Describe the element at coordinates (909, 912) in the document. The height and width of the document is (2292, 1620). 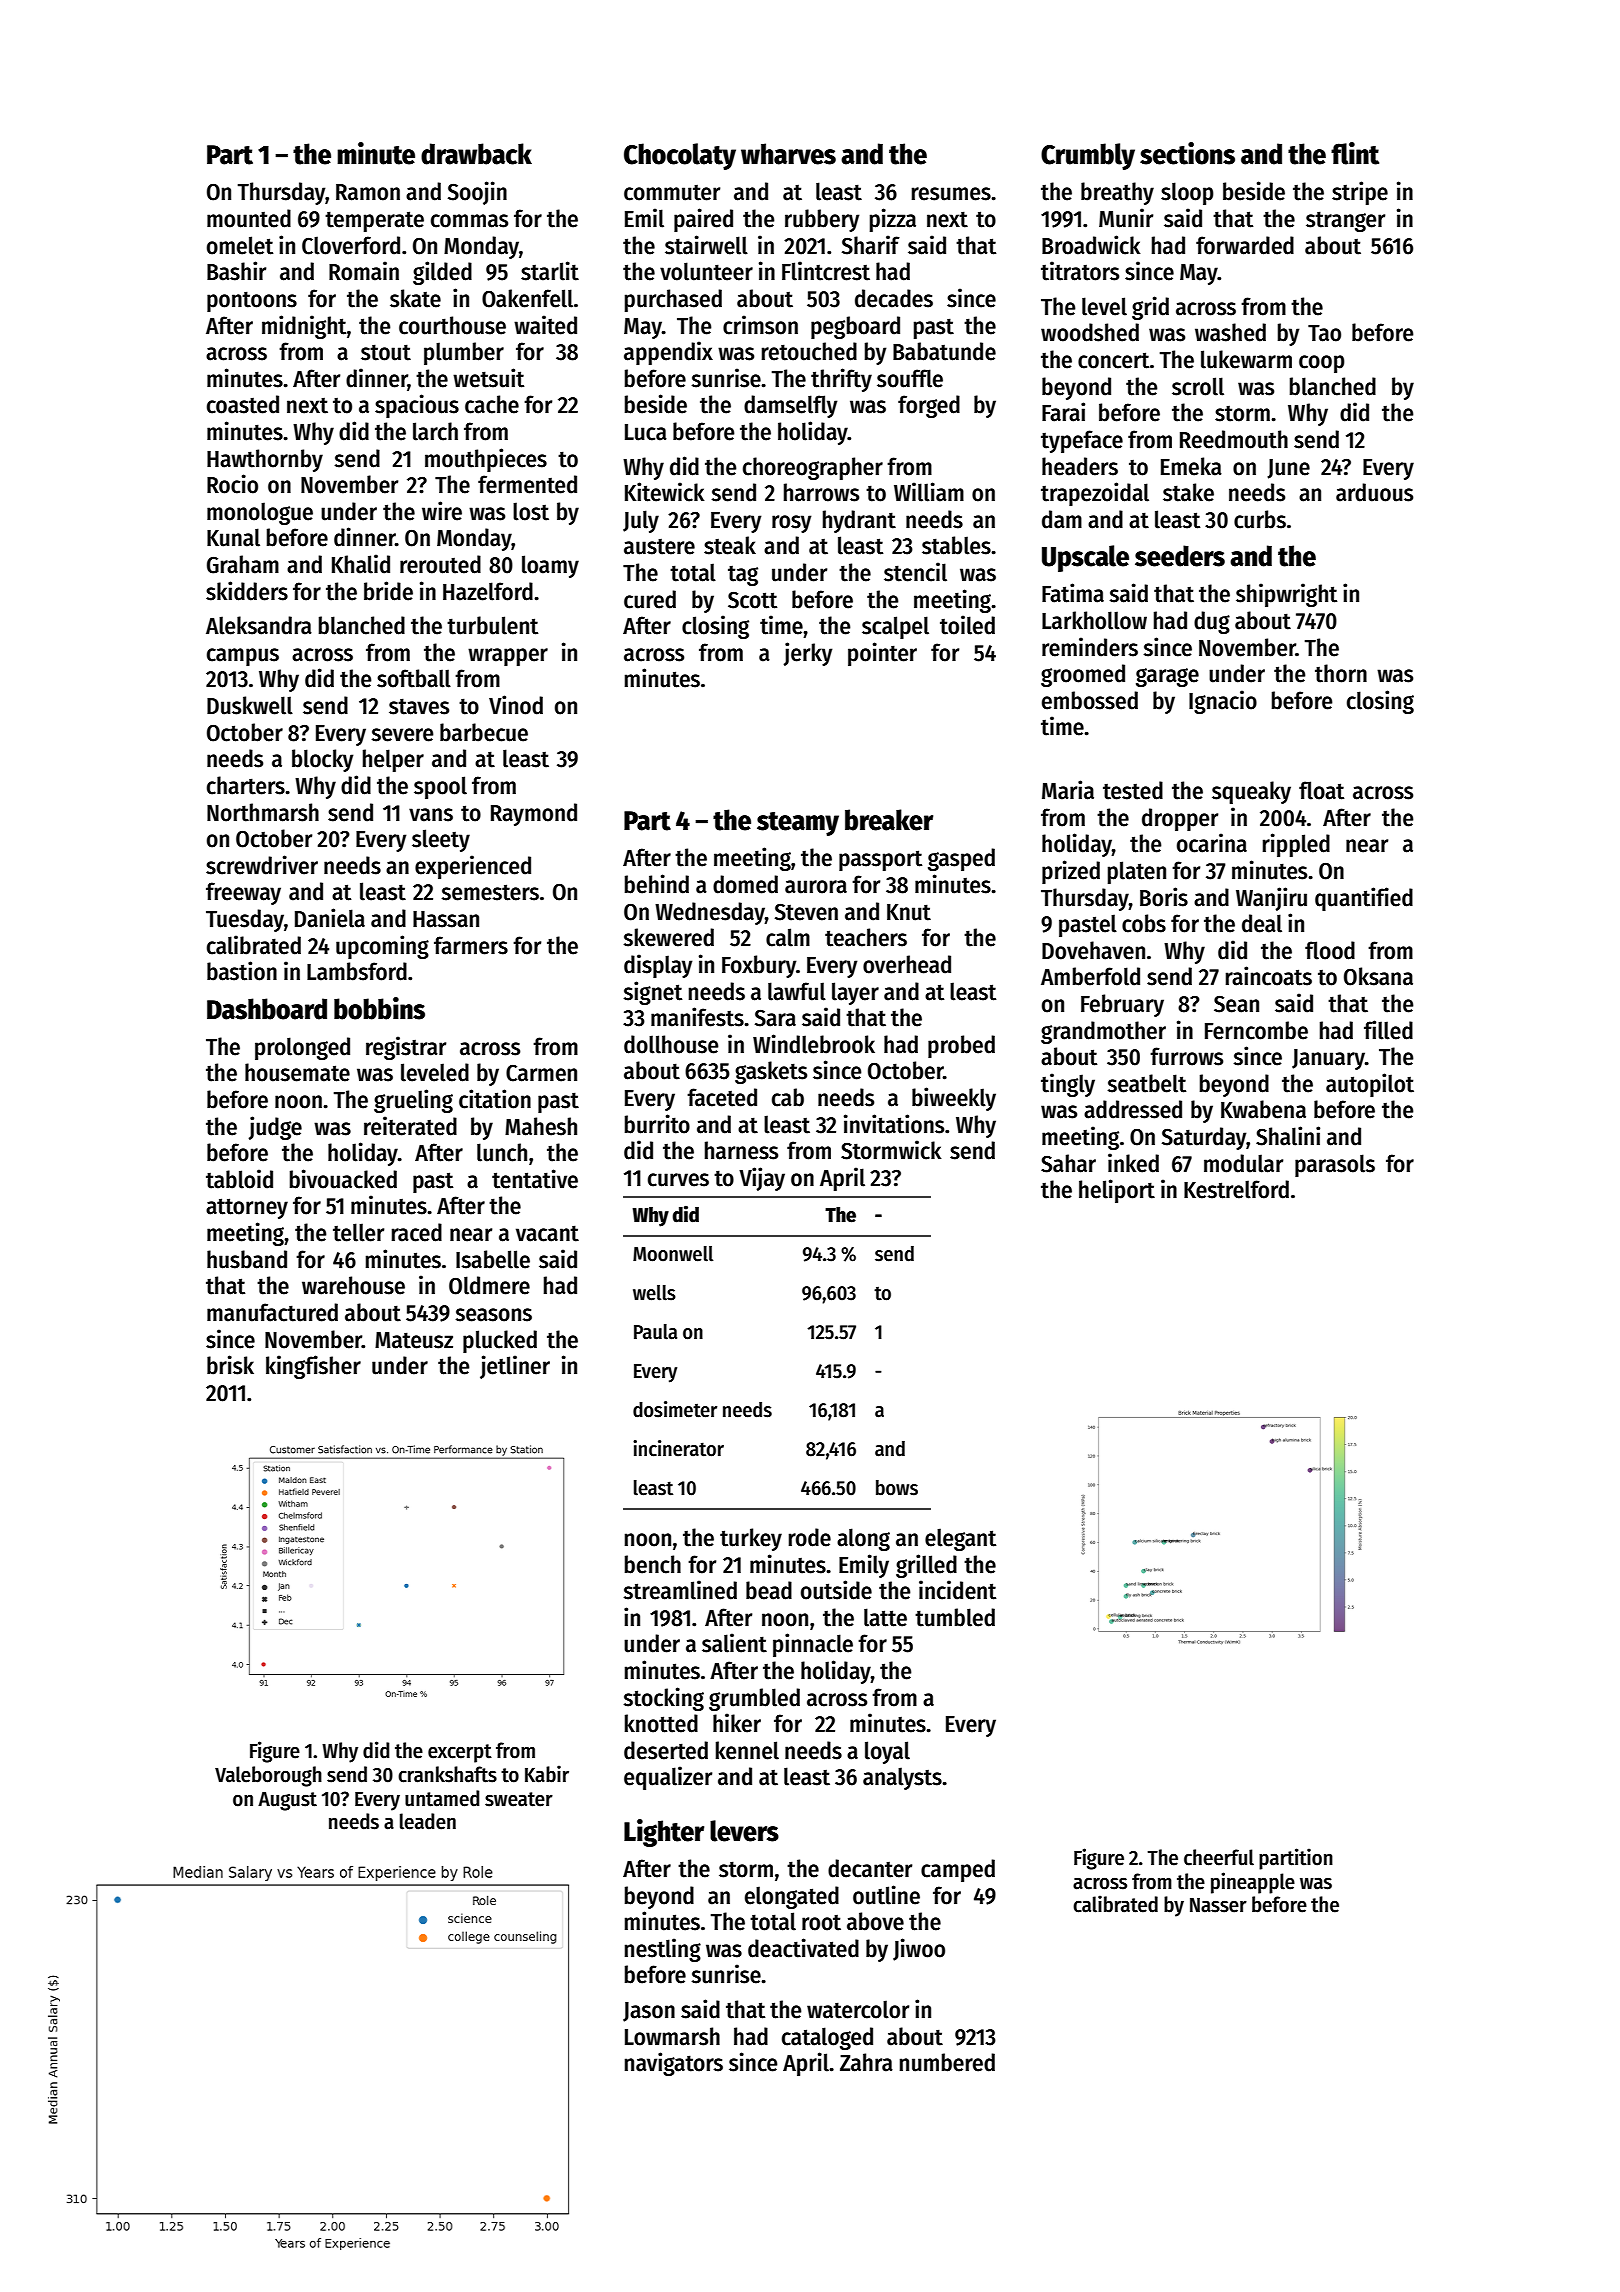
I see `Knut` at that location.
